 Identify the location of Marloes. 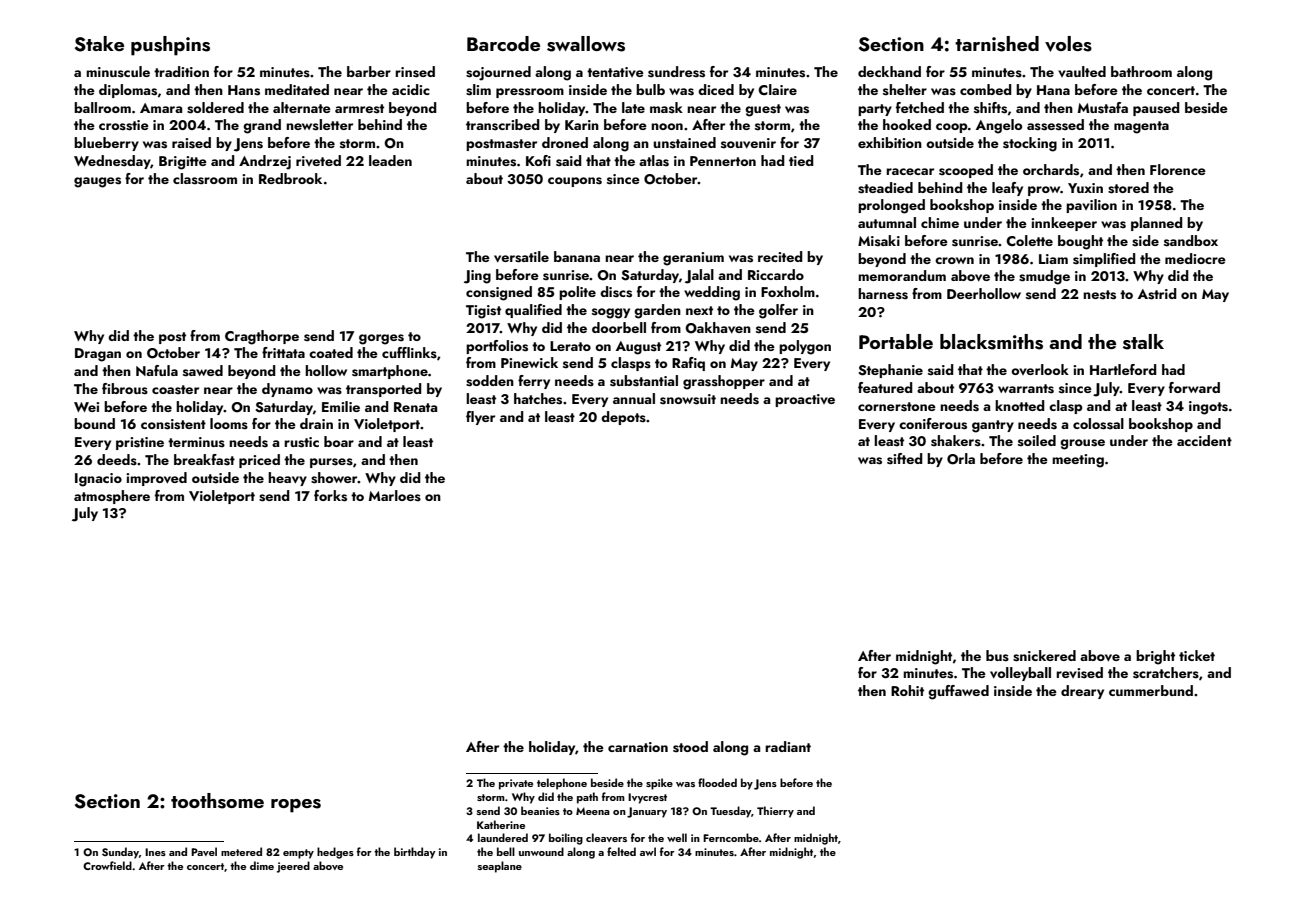
(395, 496).
